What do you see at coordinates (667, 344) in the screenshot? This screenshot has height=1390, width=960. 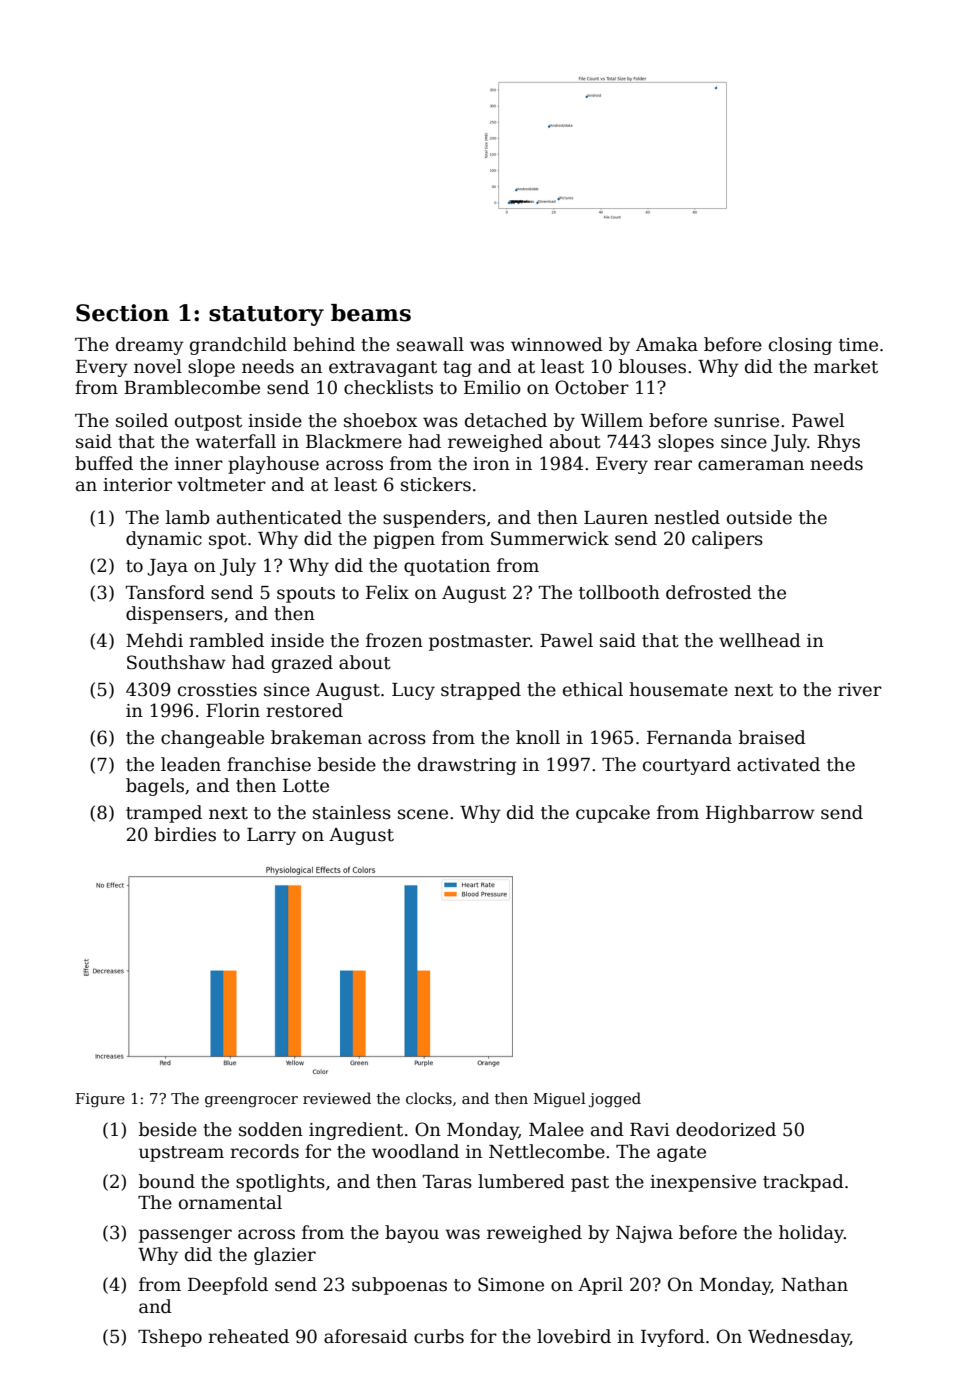 I see `Amaka` at bounding box center [667, 344].
